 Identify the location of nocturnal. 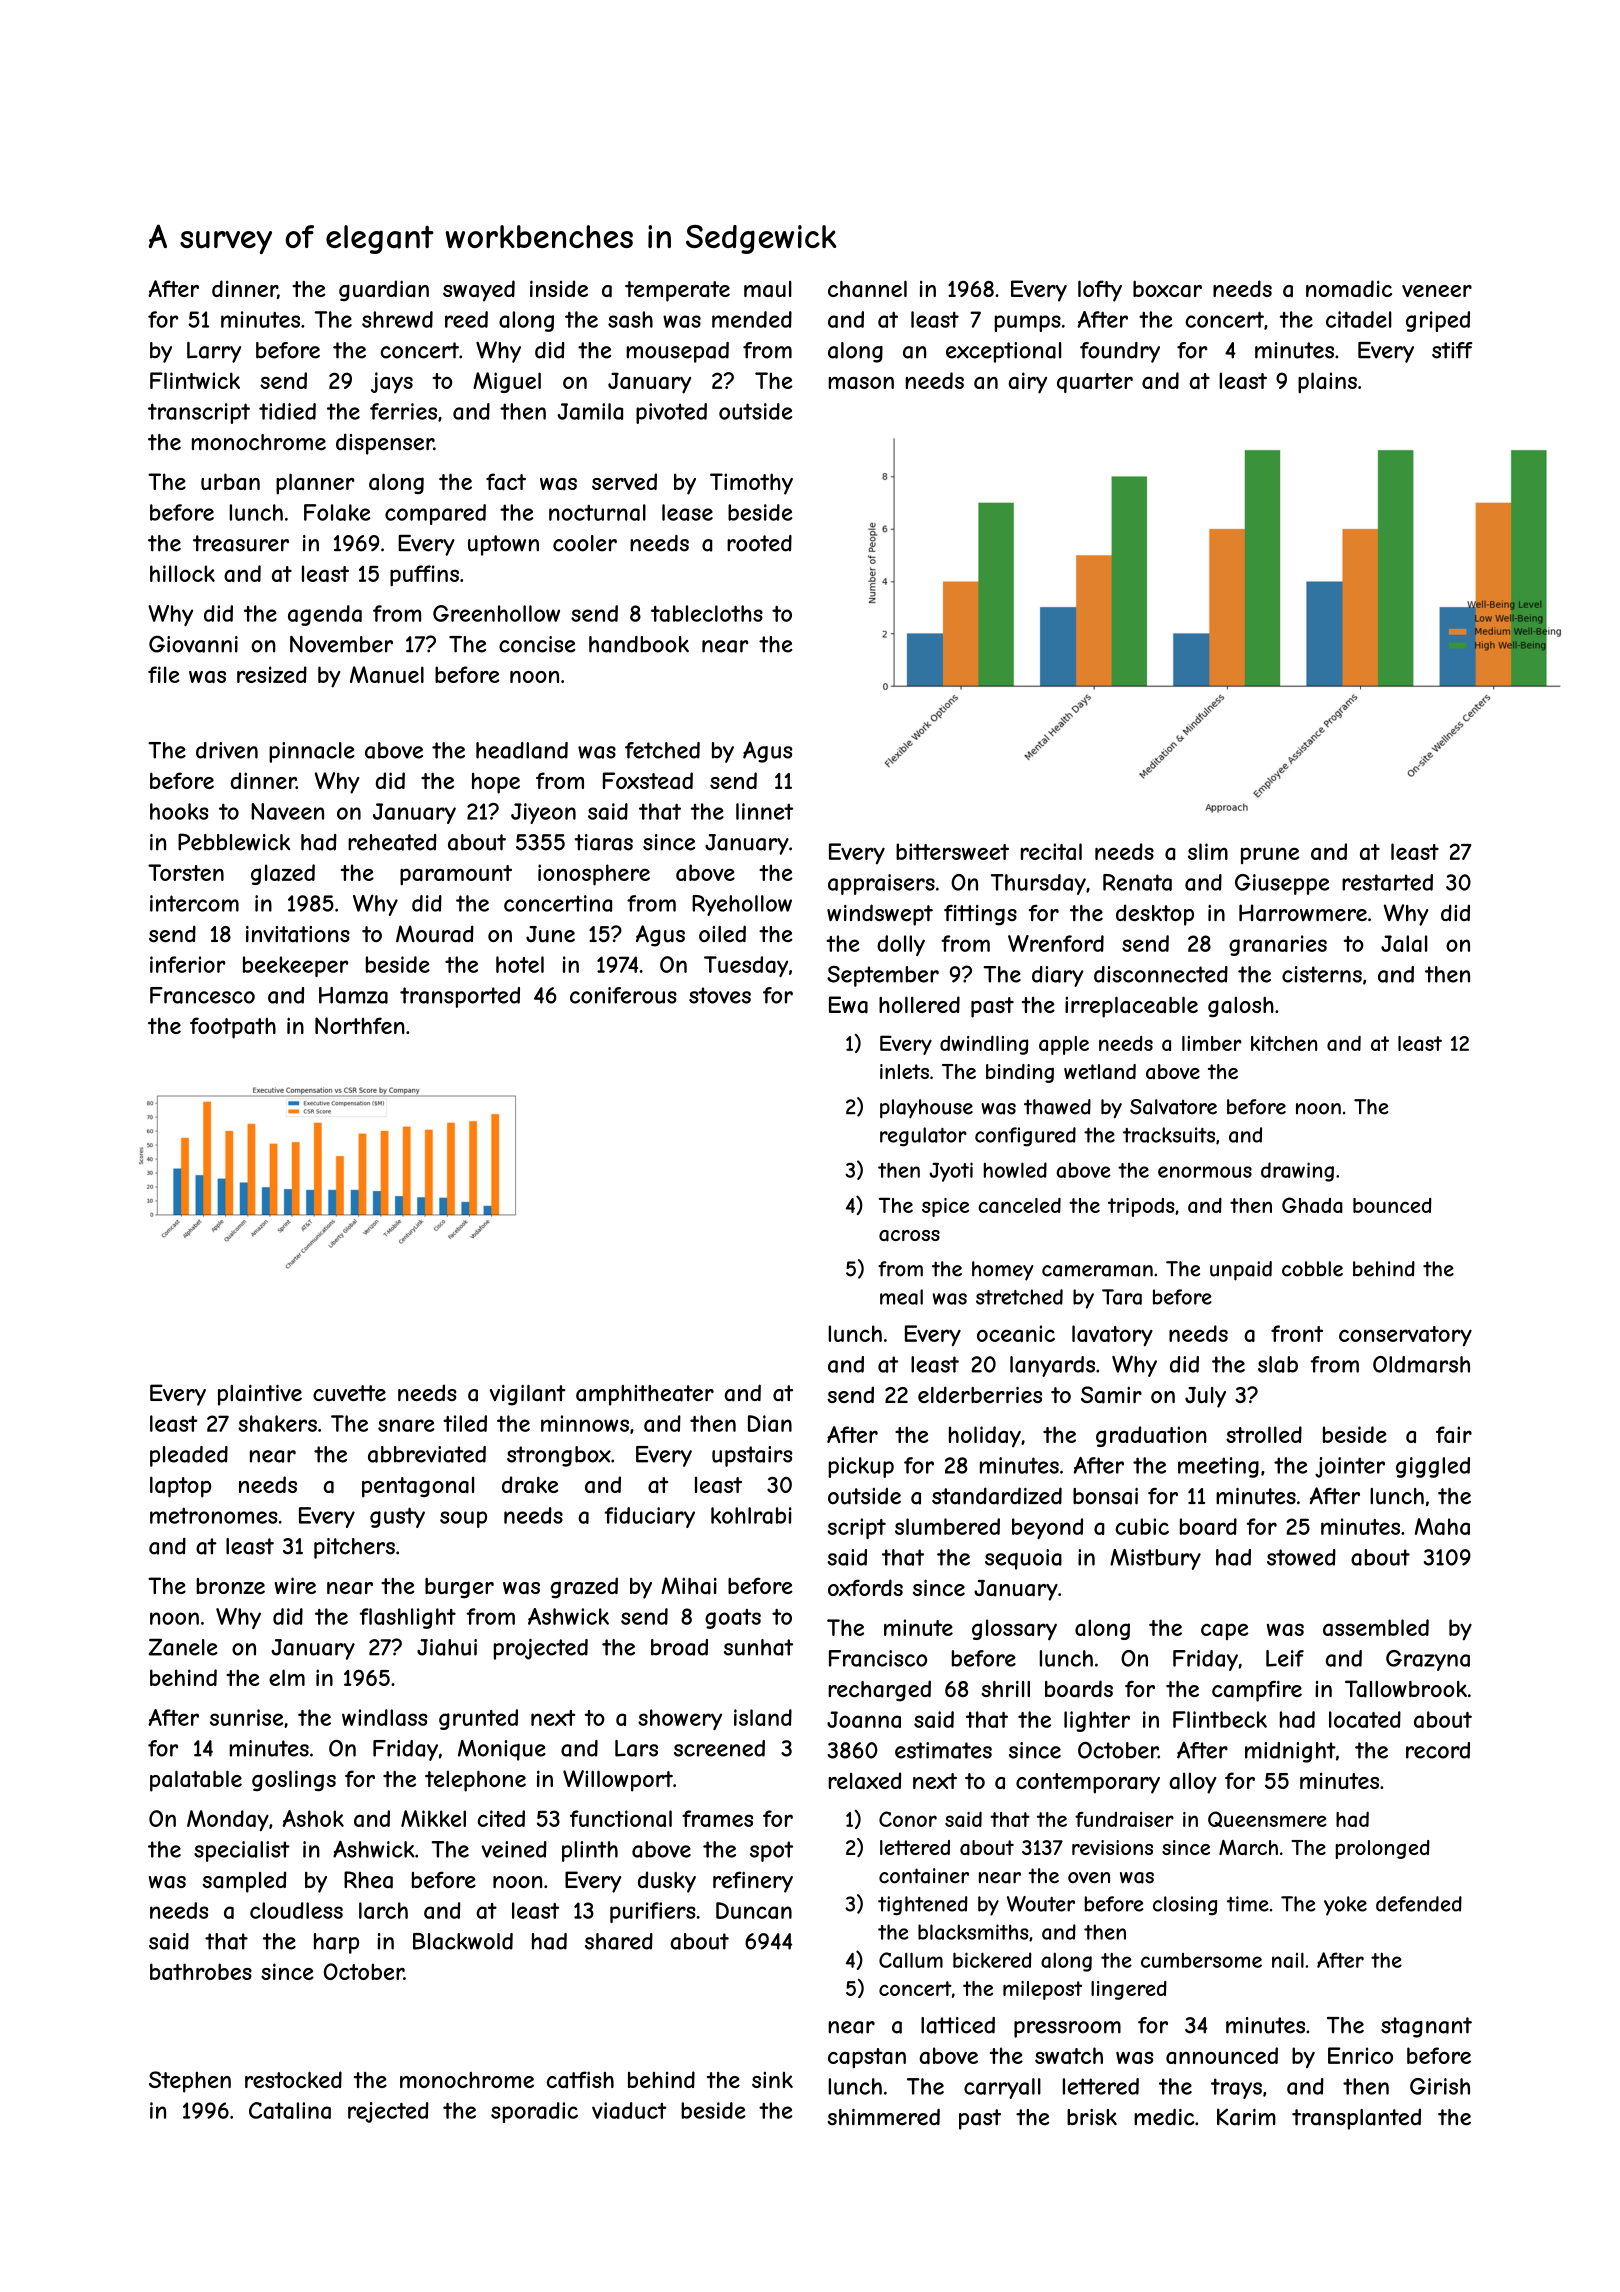
(597, 512).
